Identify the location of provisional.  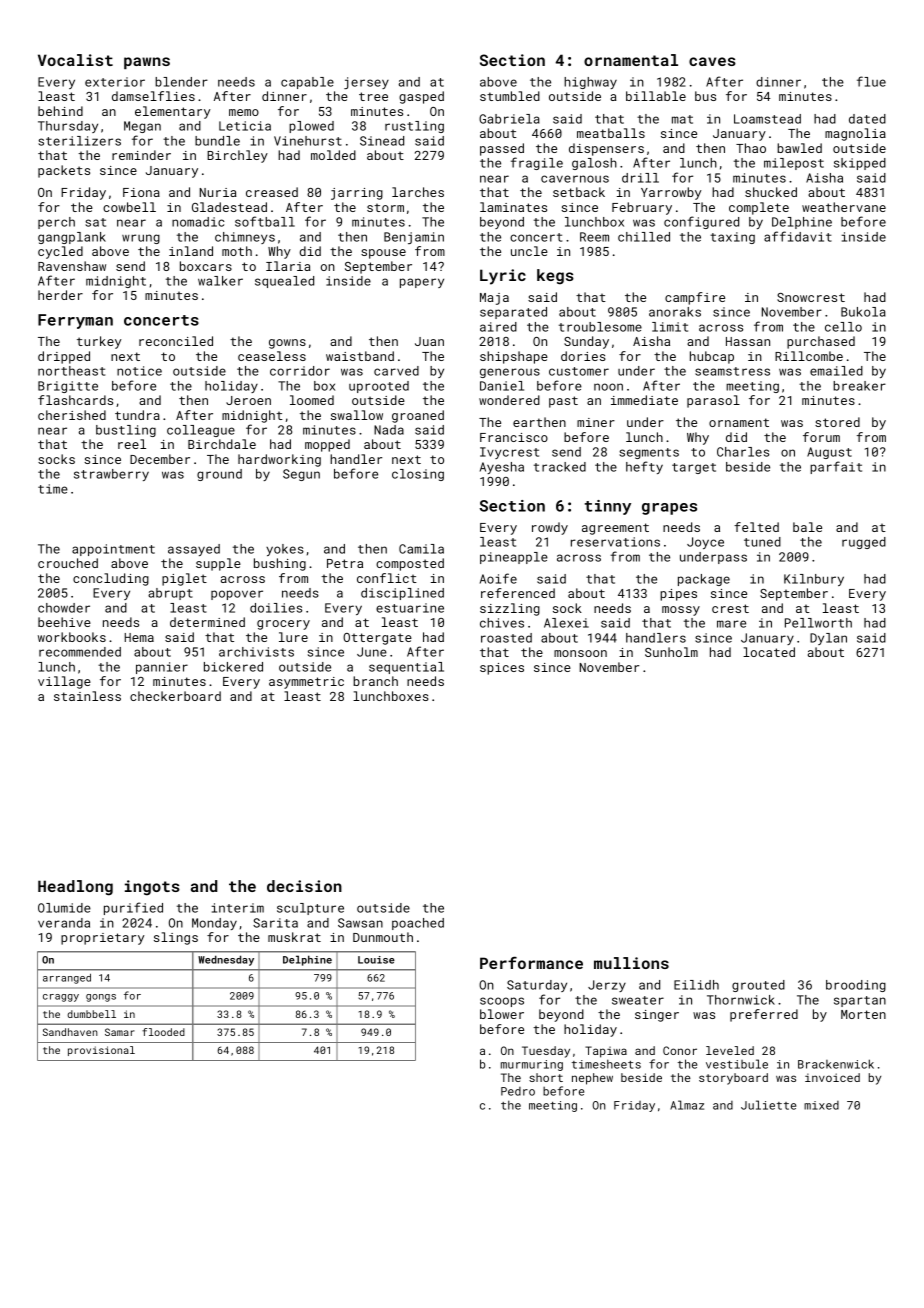
(101, 1051).
